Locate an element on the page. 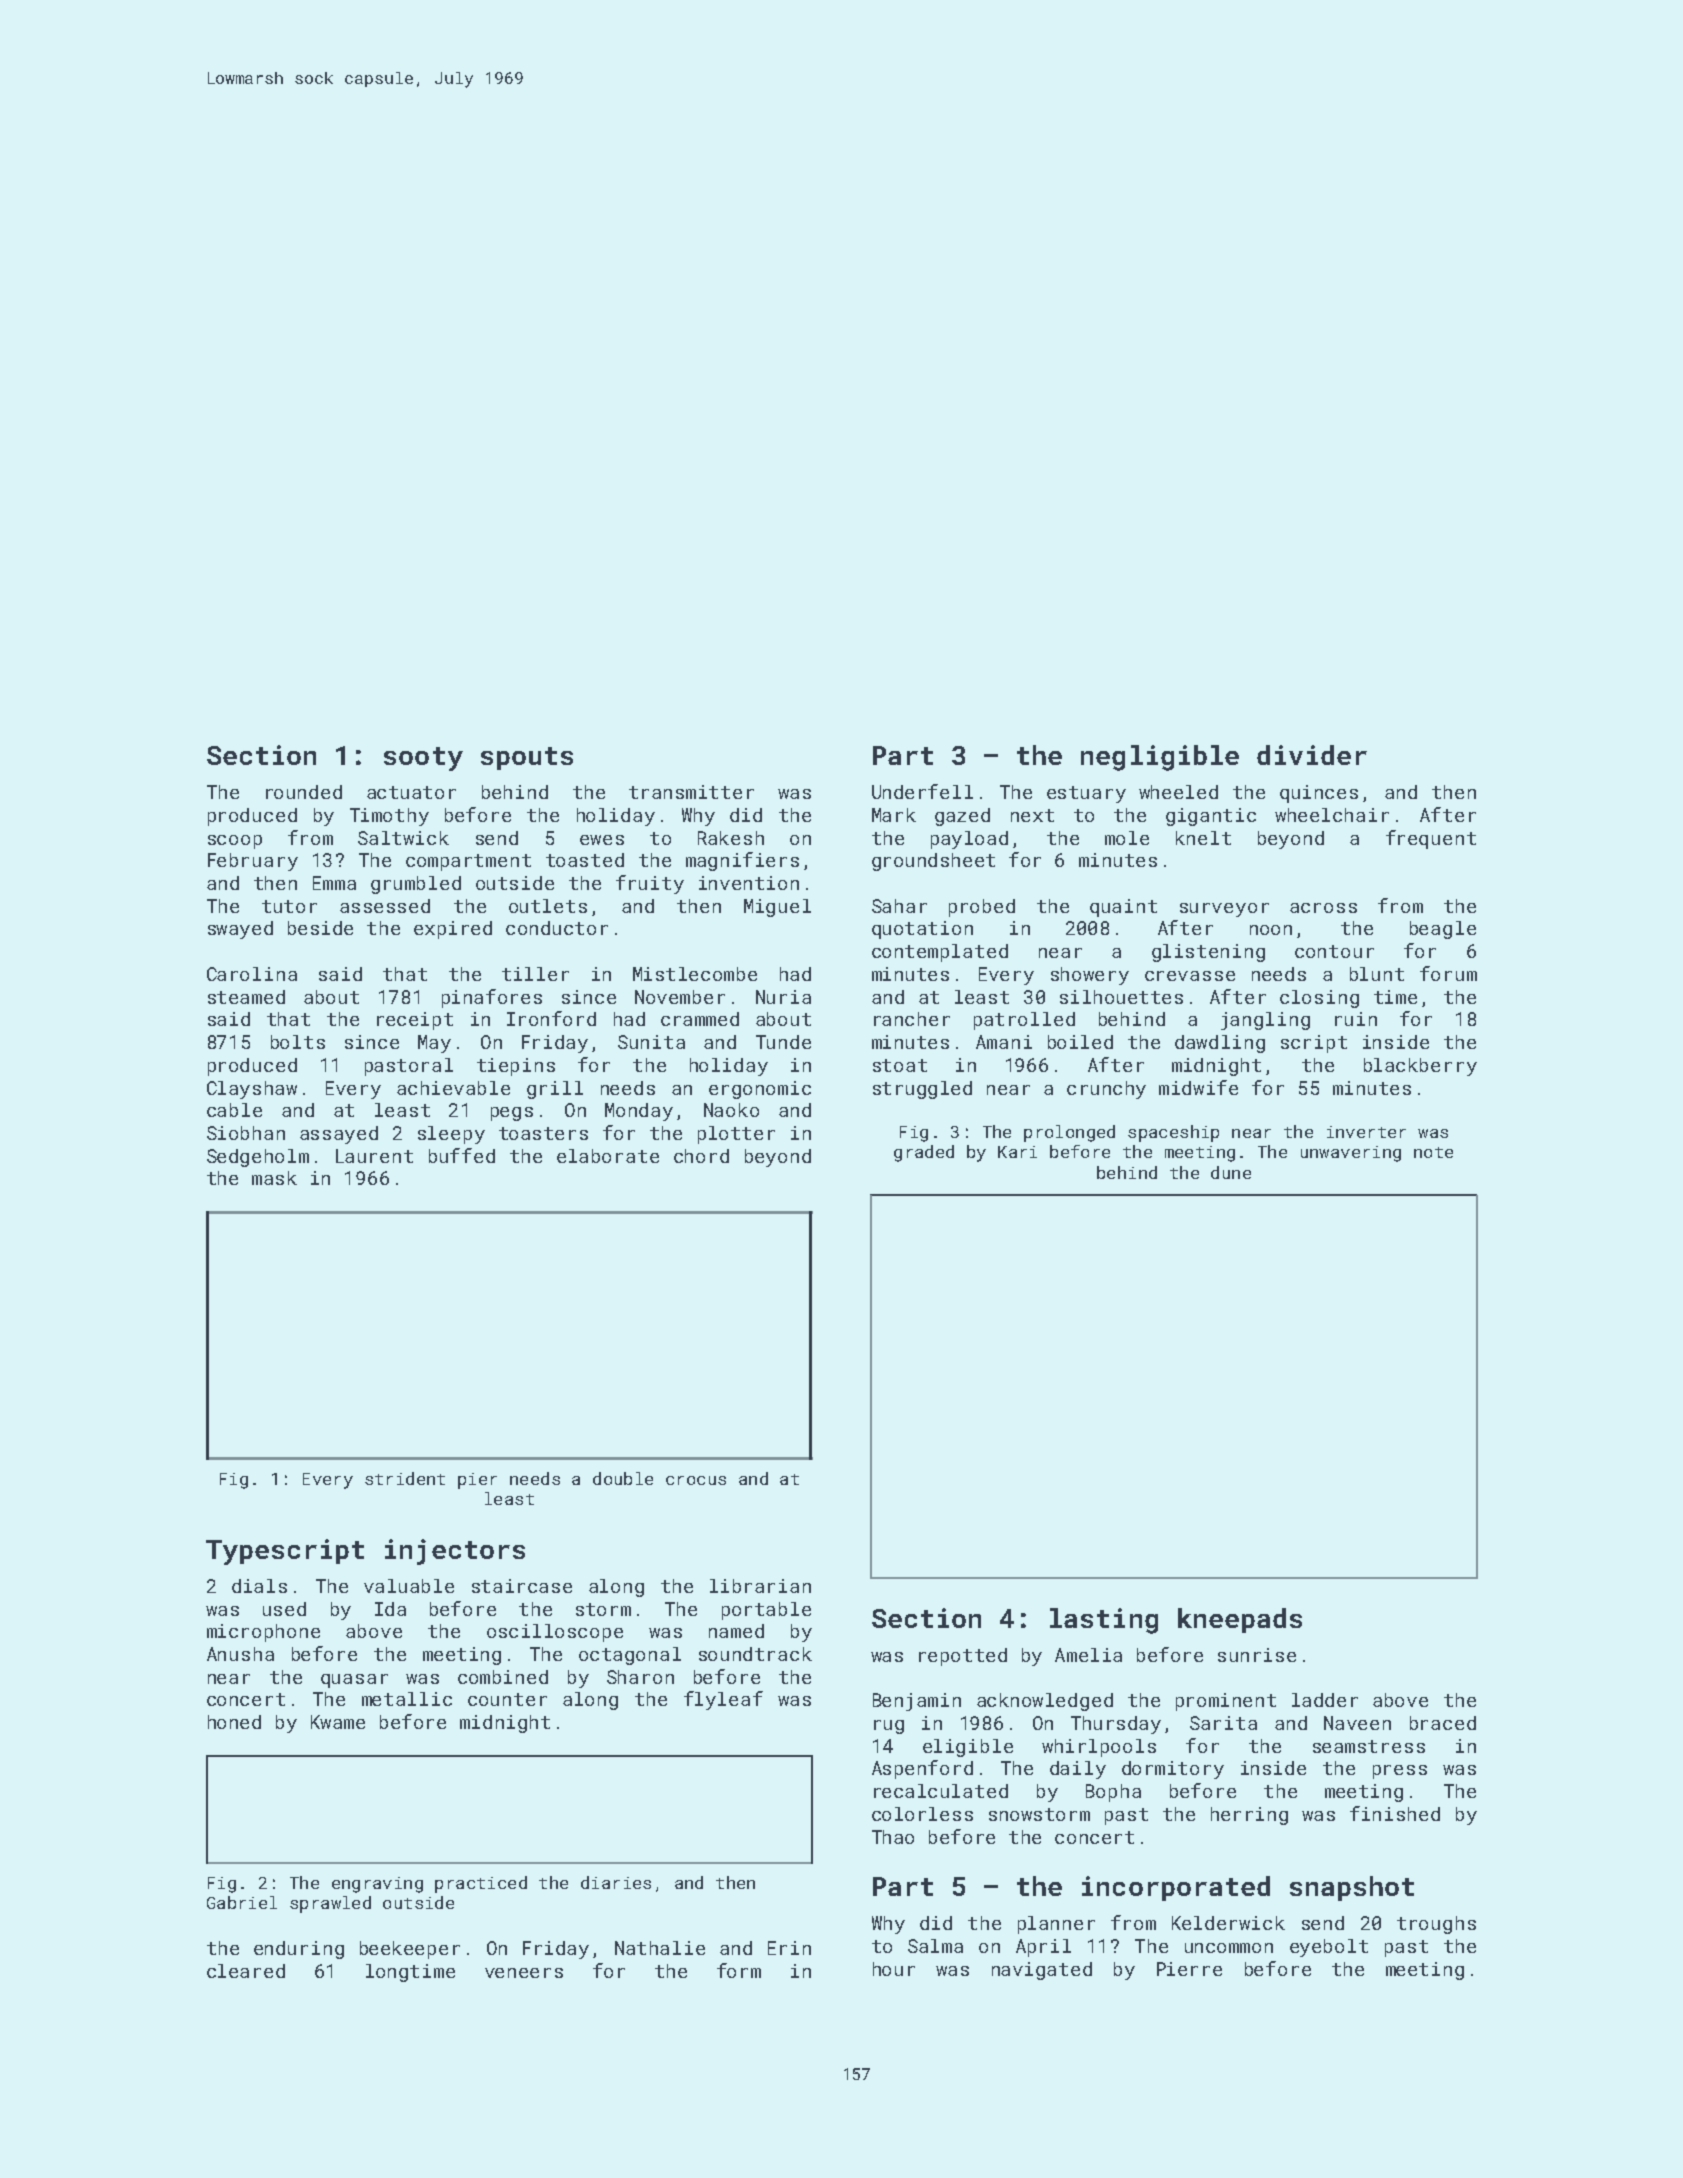  form is located at coordinates (739, 1970).
